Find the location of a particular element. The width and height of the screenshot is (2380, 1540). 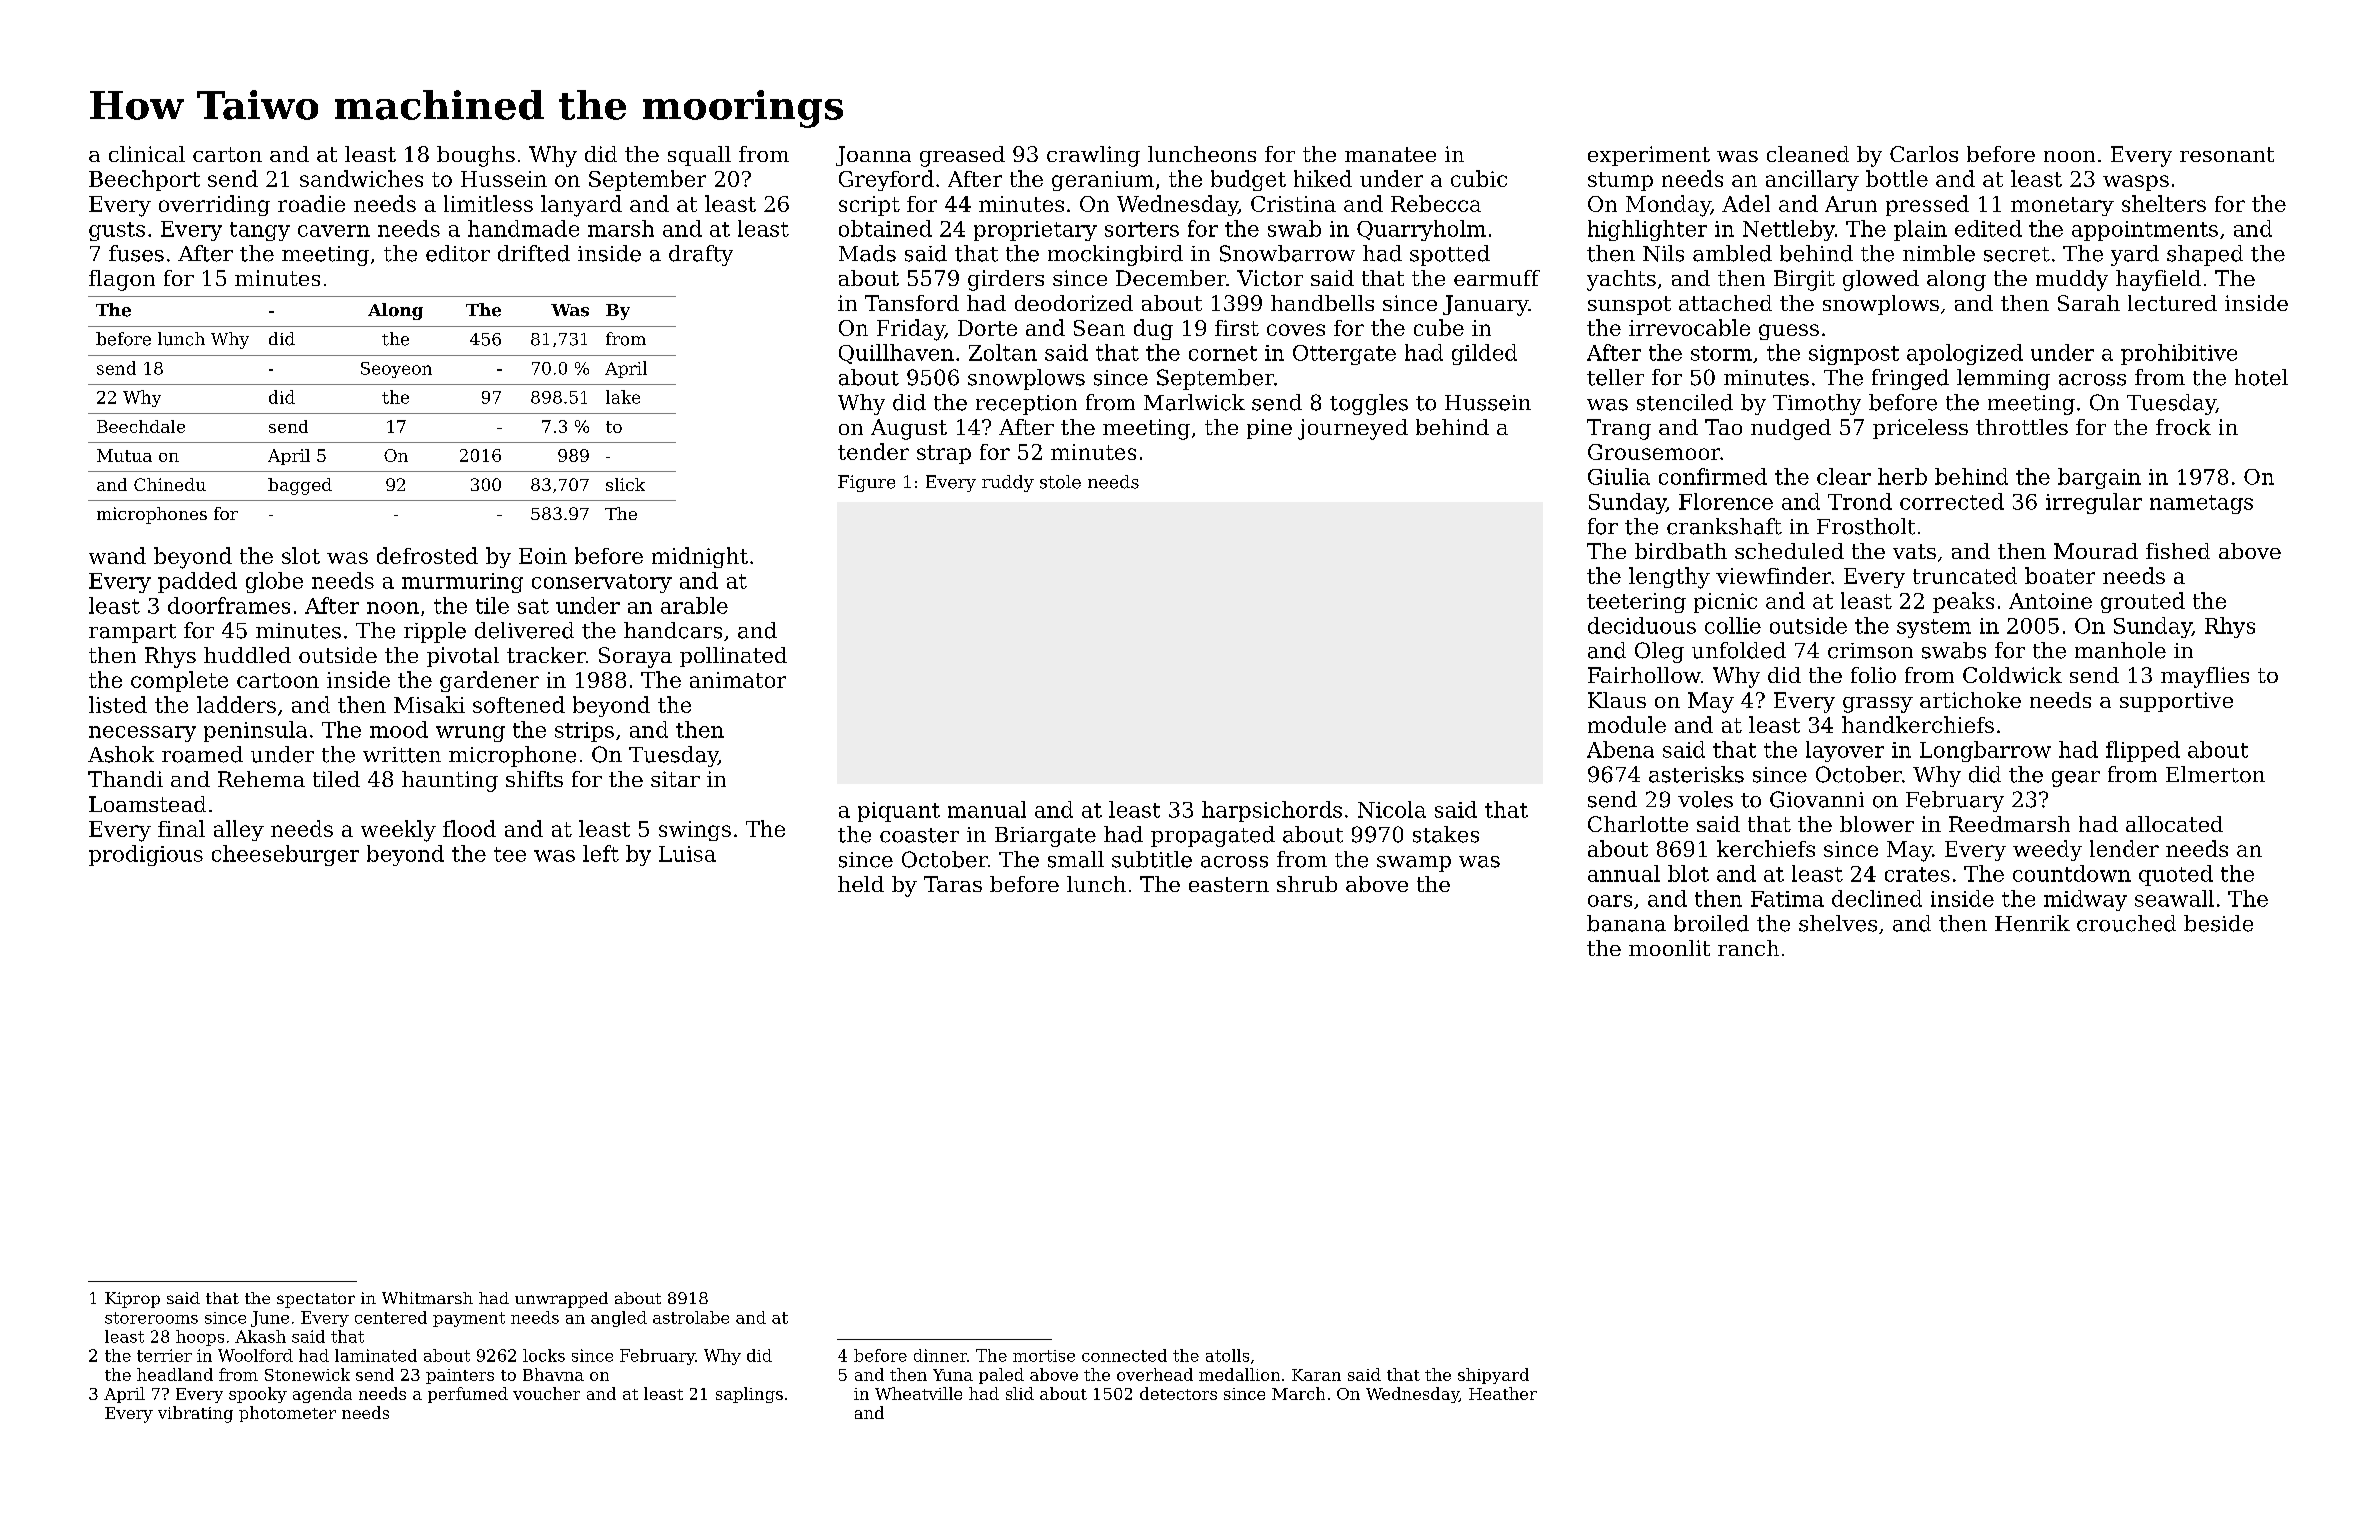

Seoyeon is located at coordinates (396, 370).
